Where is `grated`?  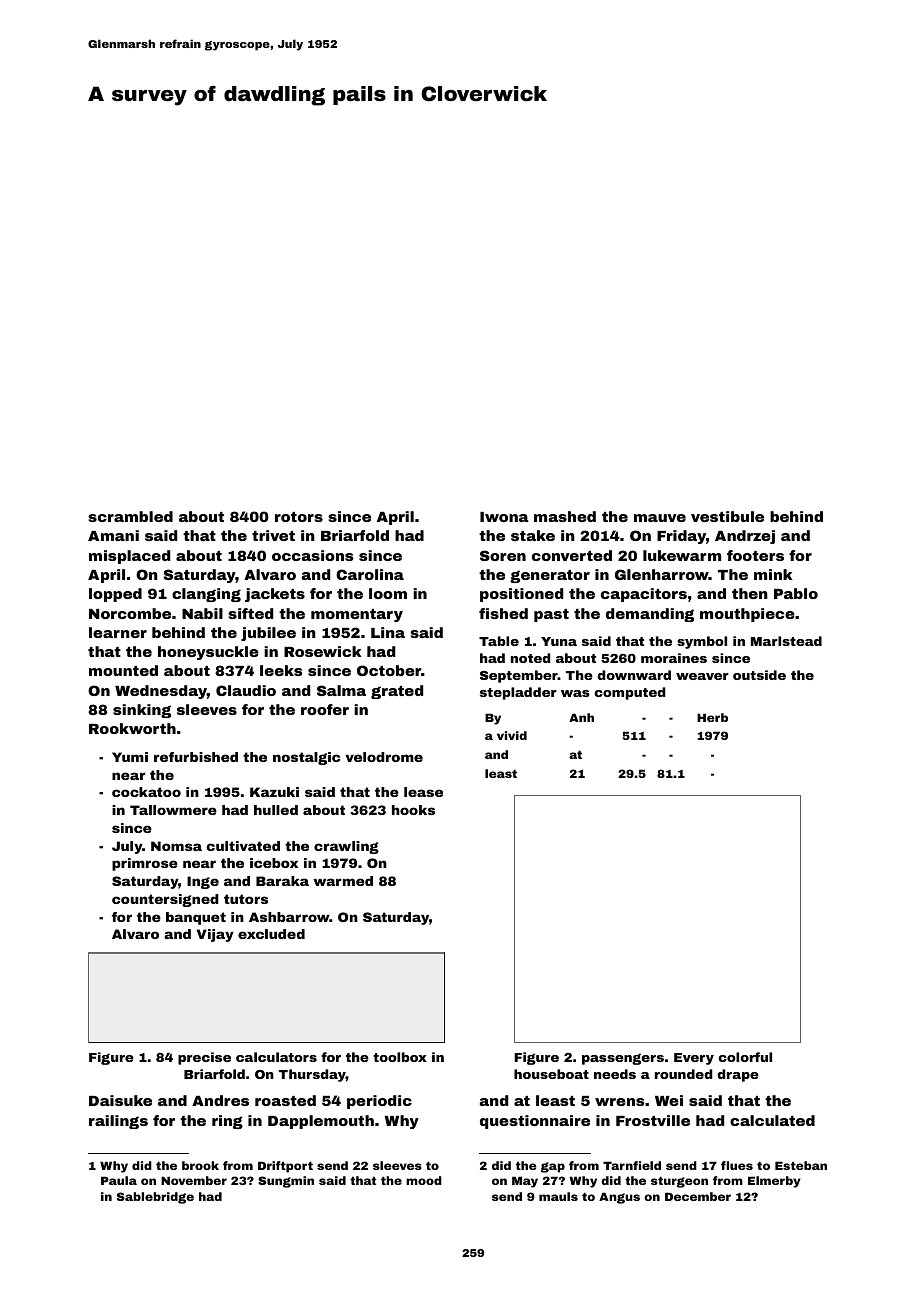
grated is located at coordinates (397, 692).
